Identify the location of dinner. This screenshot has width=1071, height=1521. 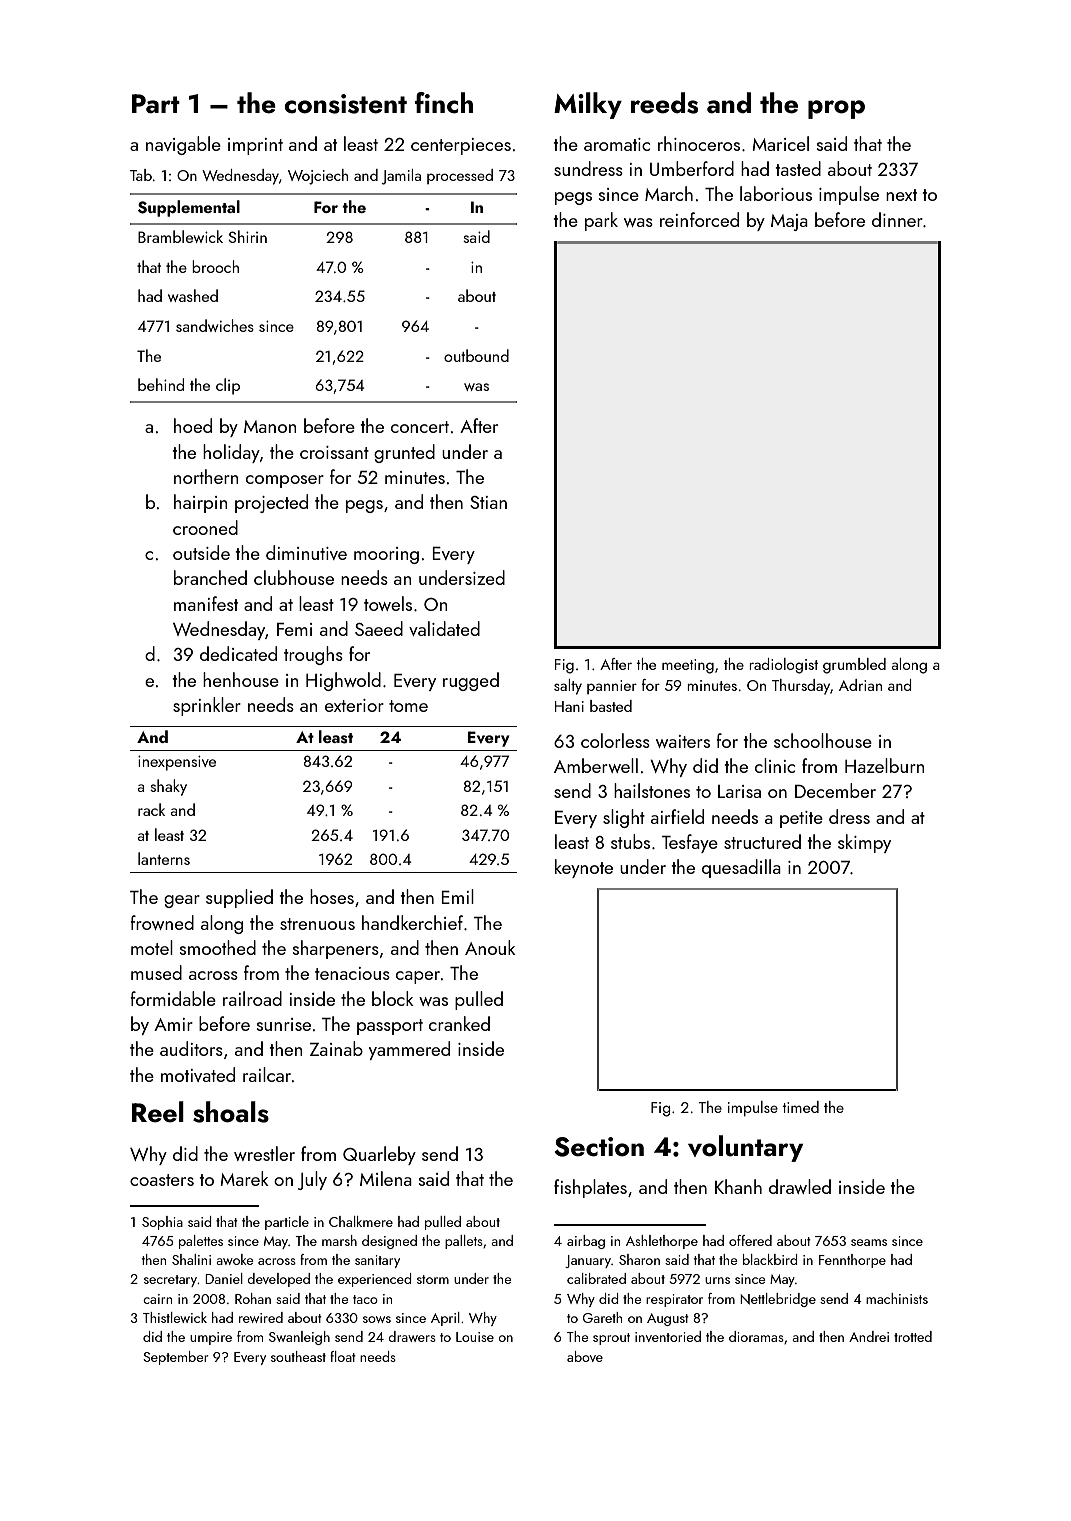
(897, 219).
